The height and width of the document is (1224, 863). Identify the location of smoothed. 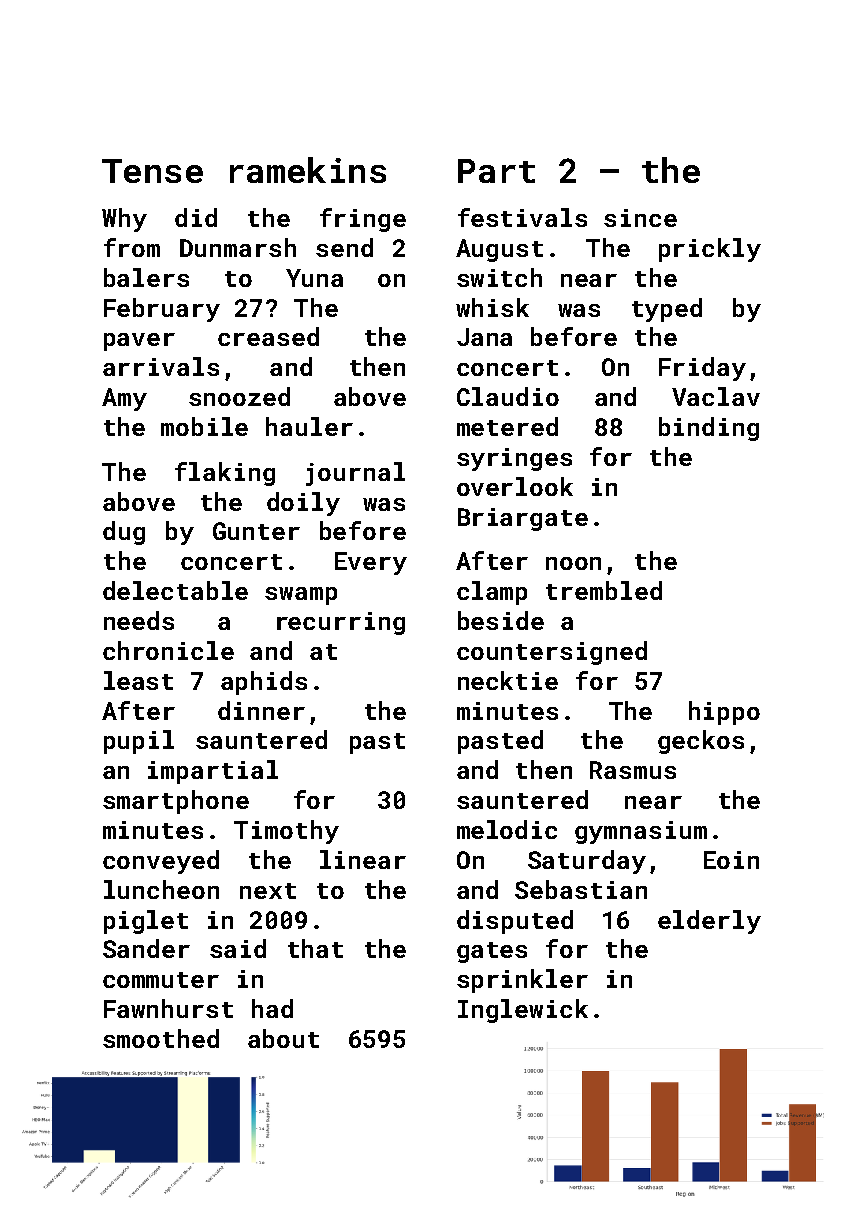
(161, 1038).
